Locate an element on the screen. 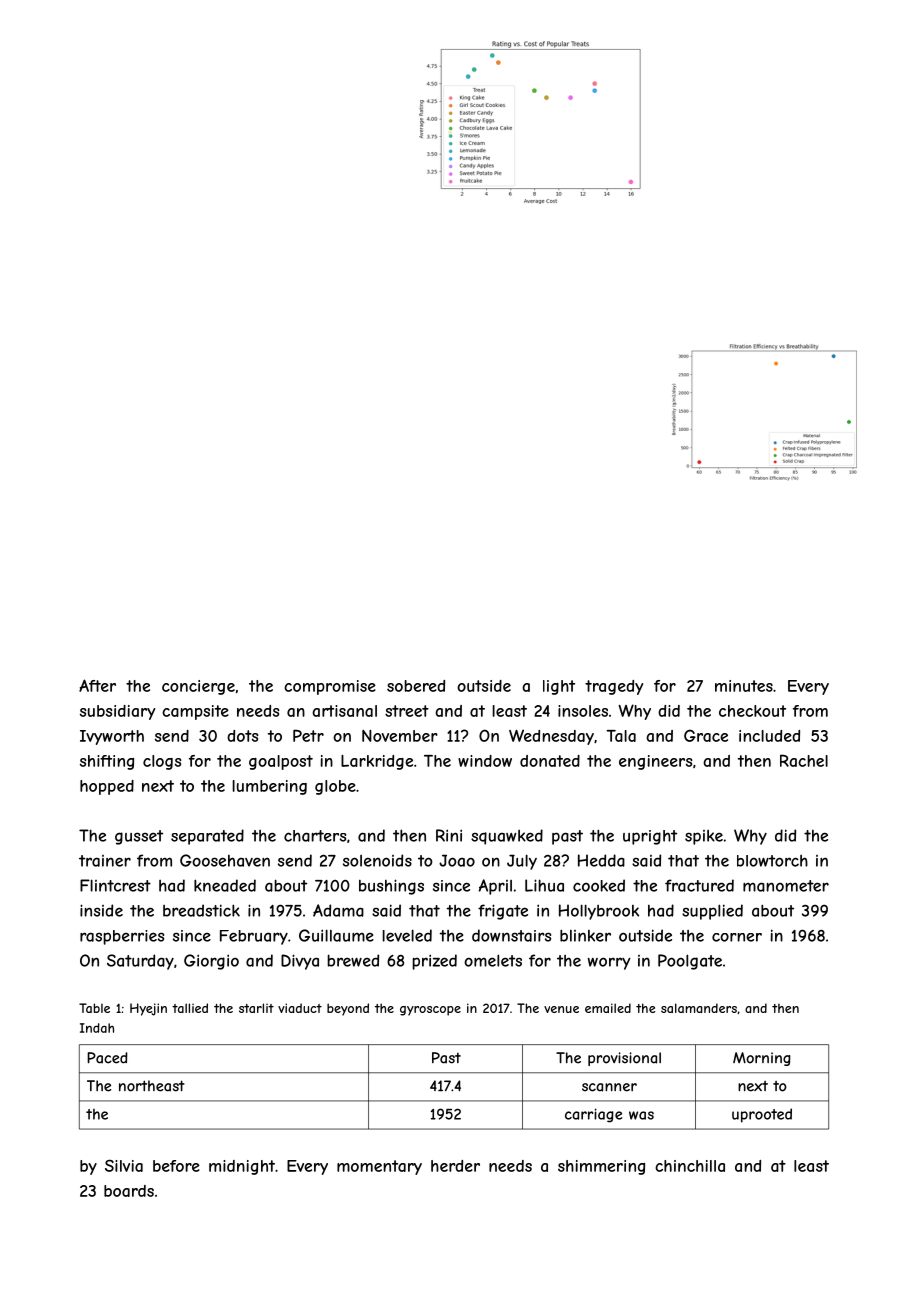 This screenshot has height=1316, width=908. northeast is located at coordinates (152, 1086).
